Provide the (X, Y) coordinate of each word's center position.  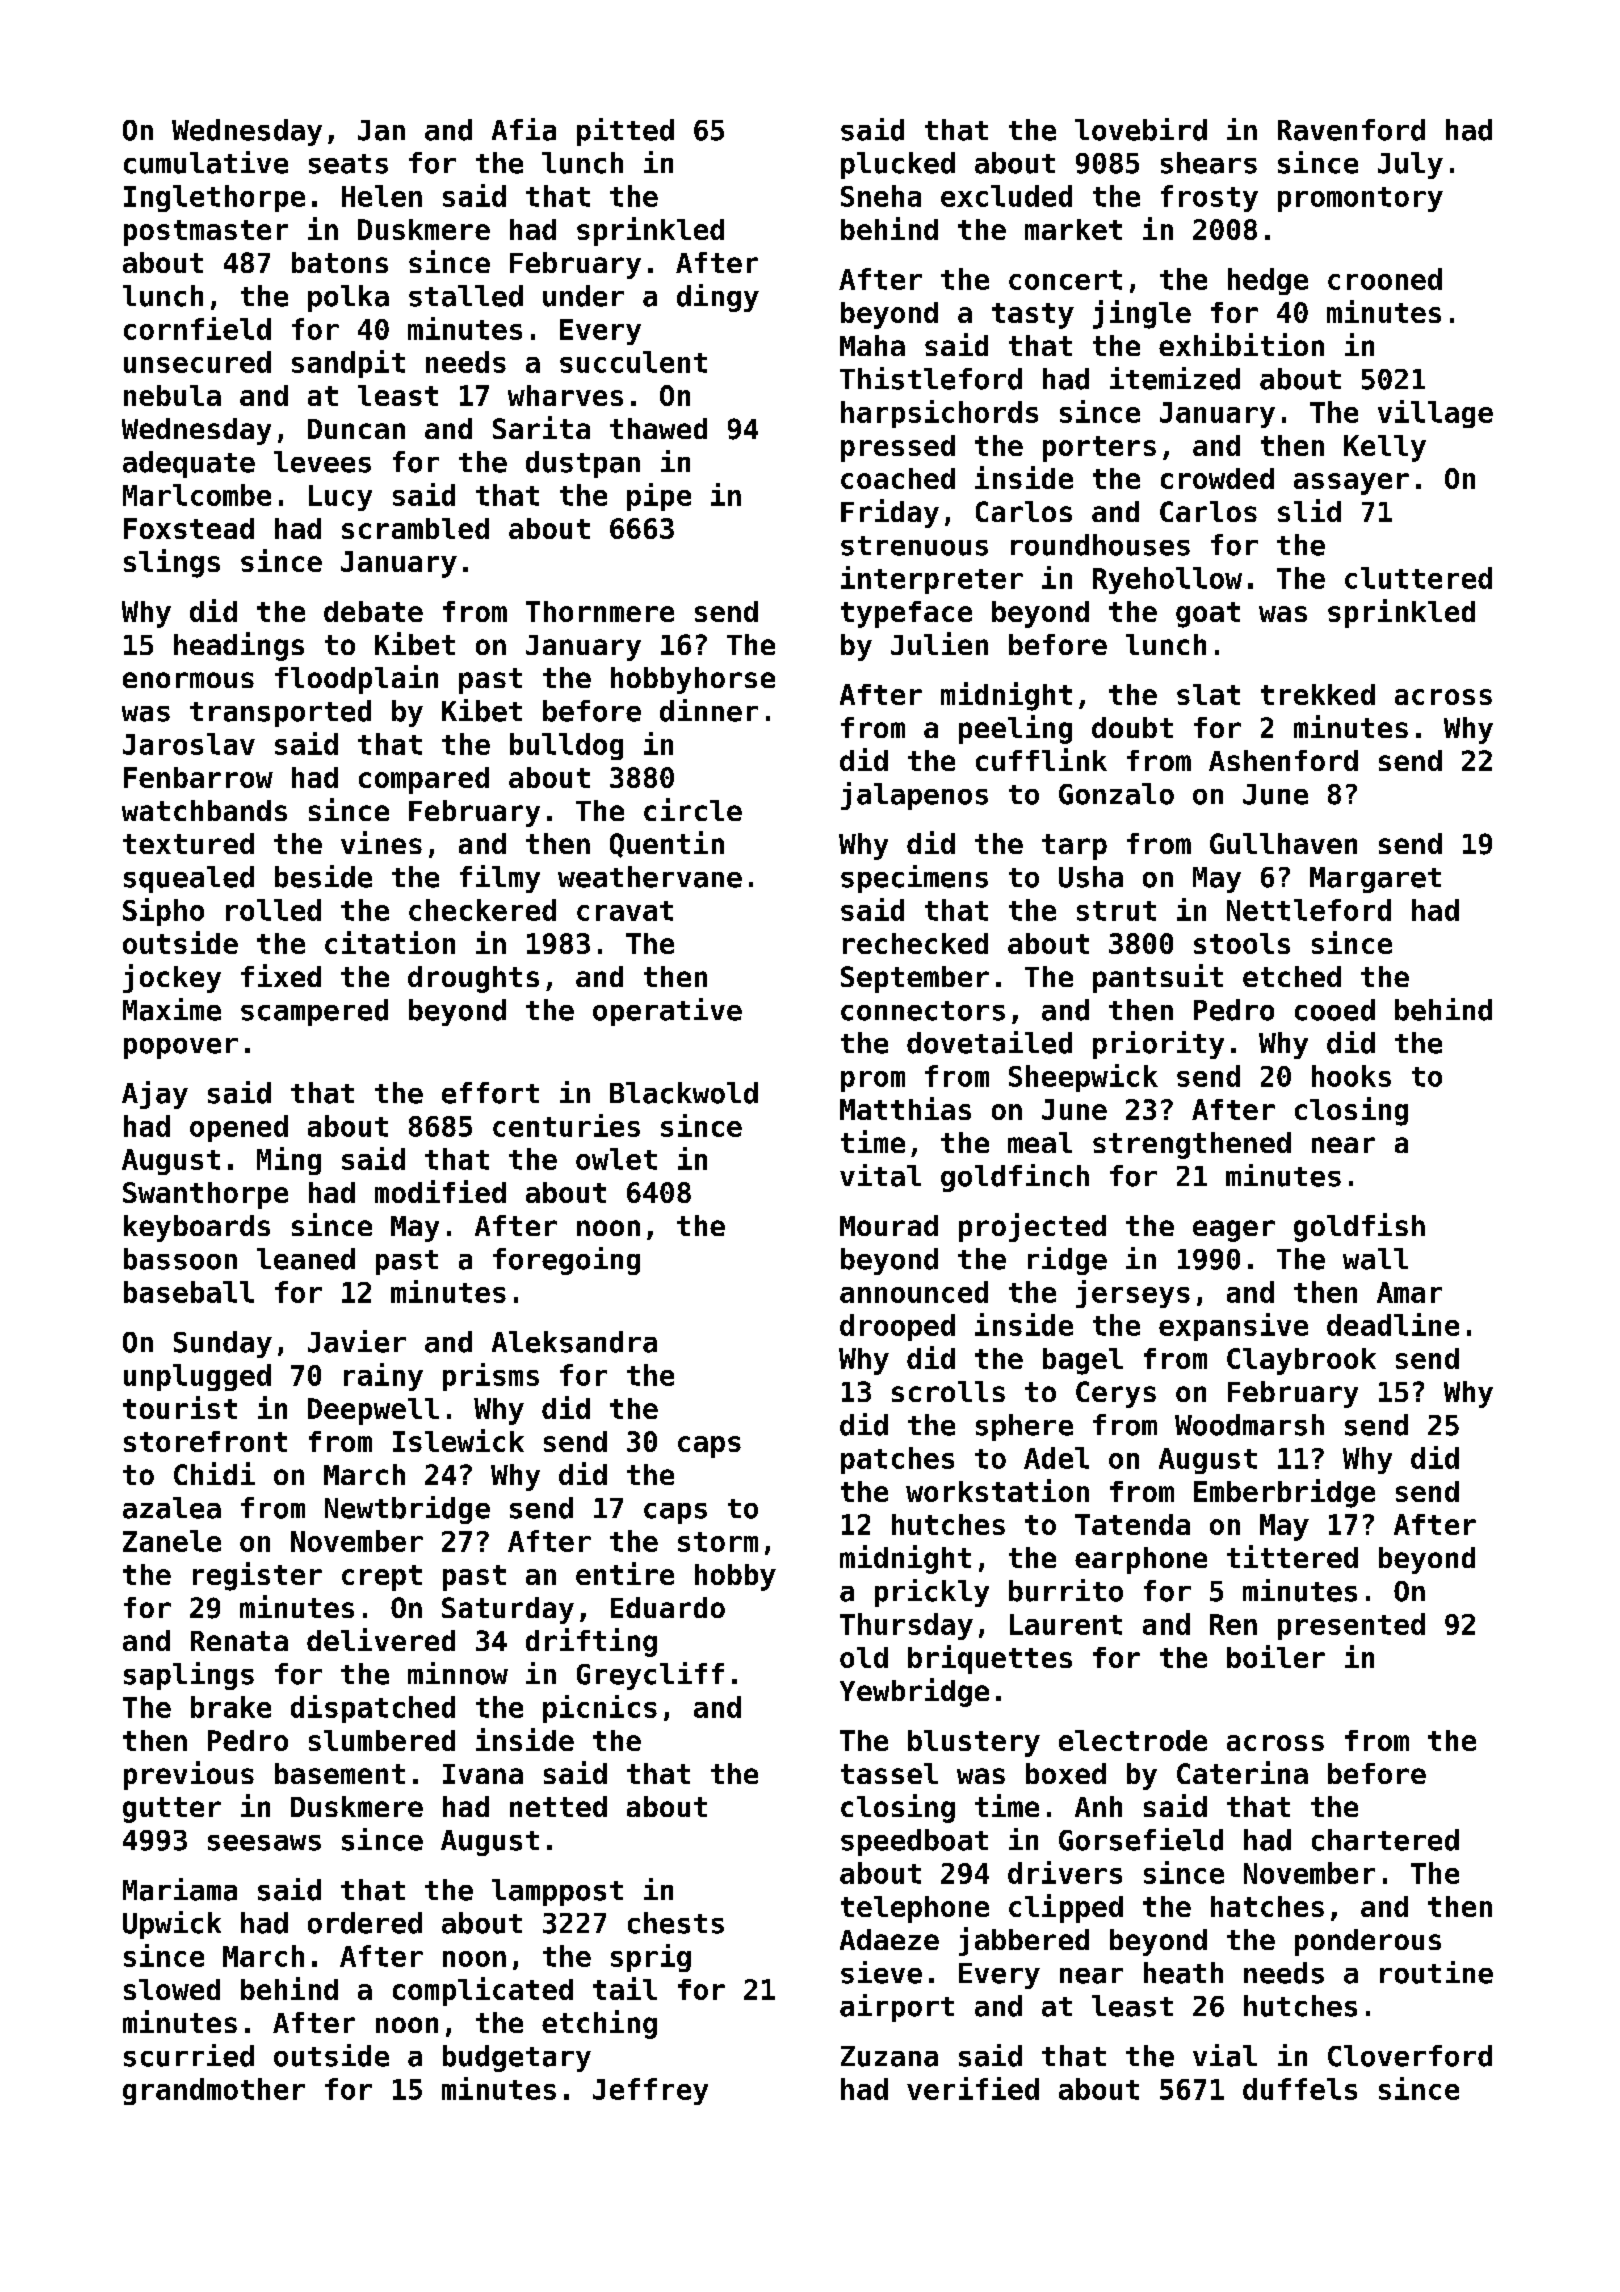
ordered (365, 1923)
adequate (189, 464)
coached (898, 478)
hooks (1351, 1076)
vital (880, 1175)
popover (181, 1048)
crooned (1385, 279)
